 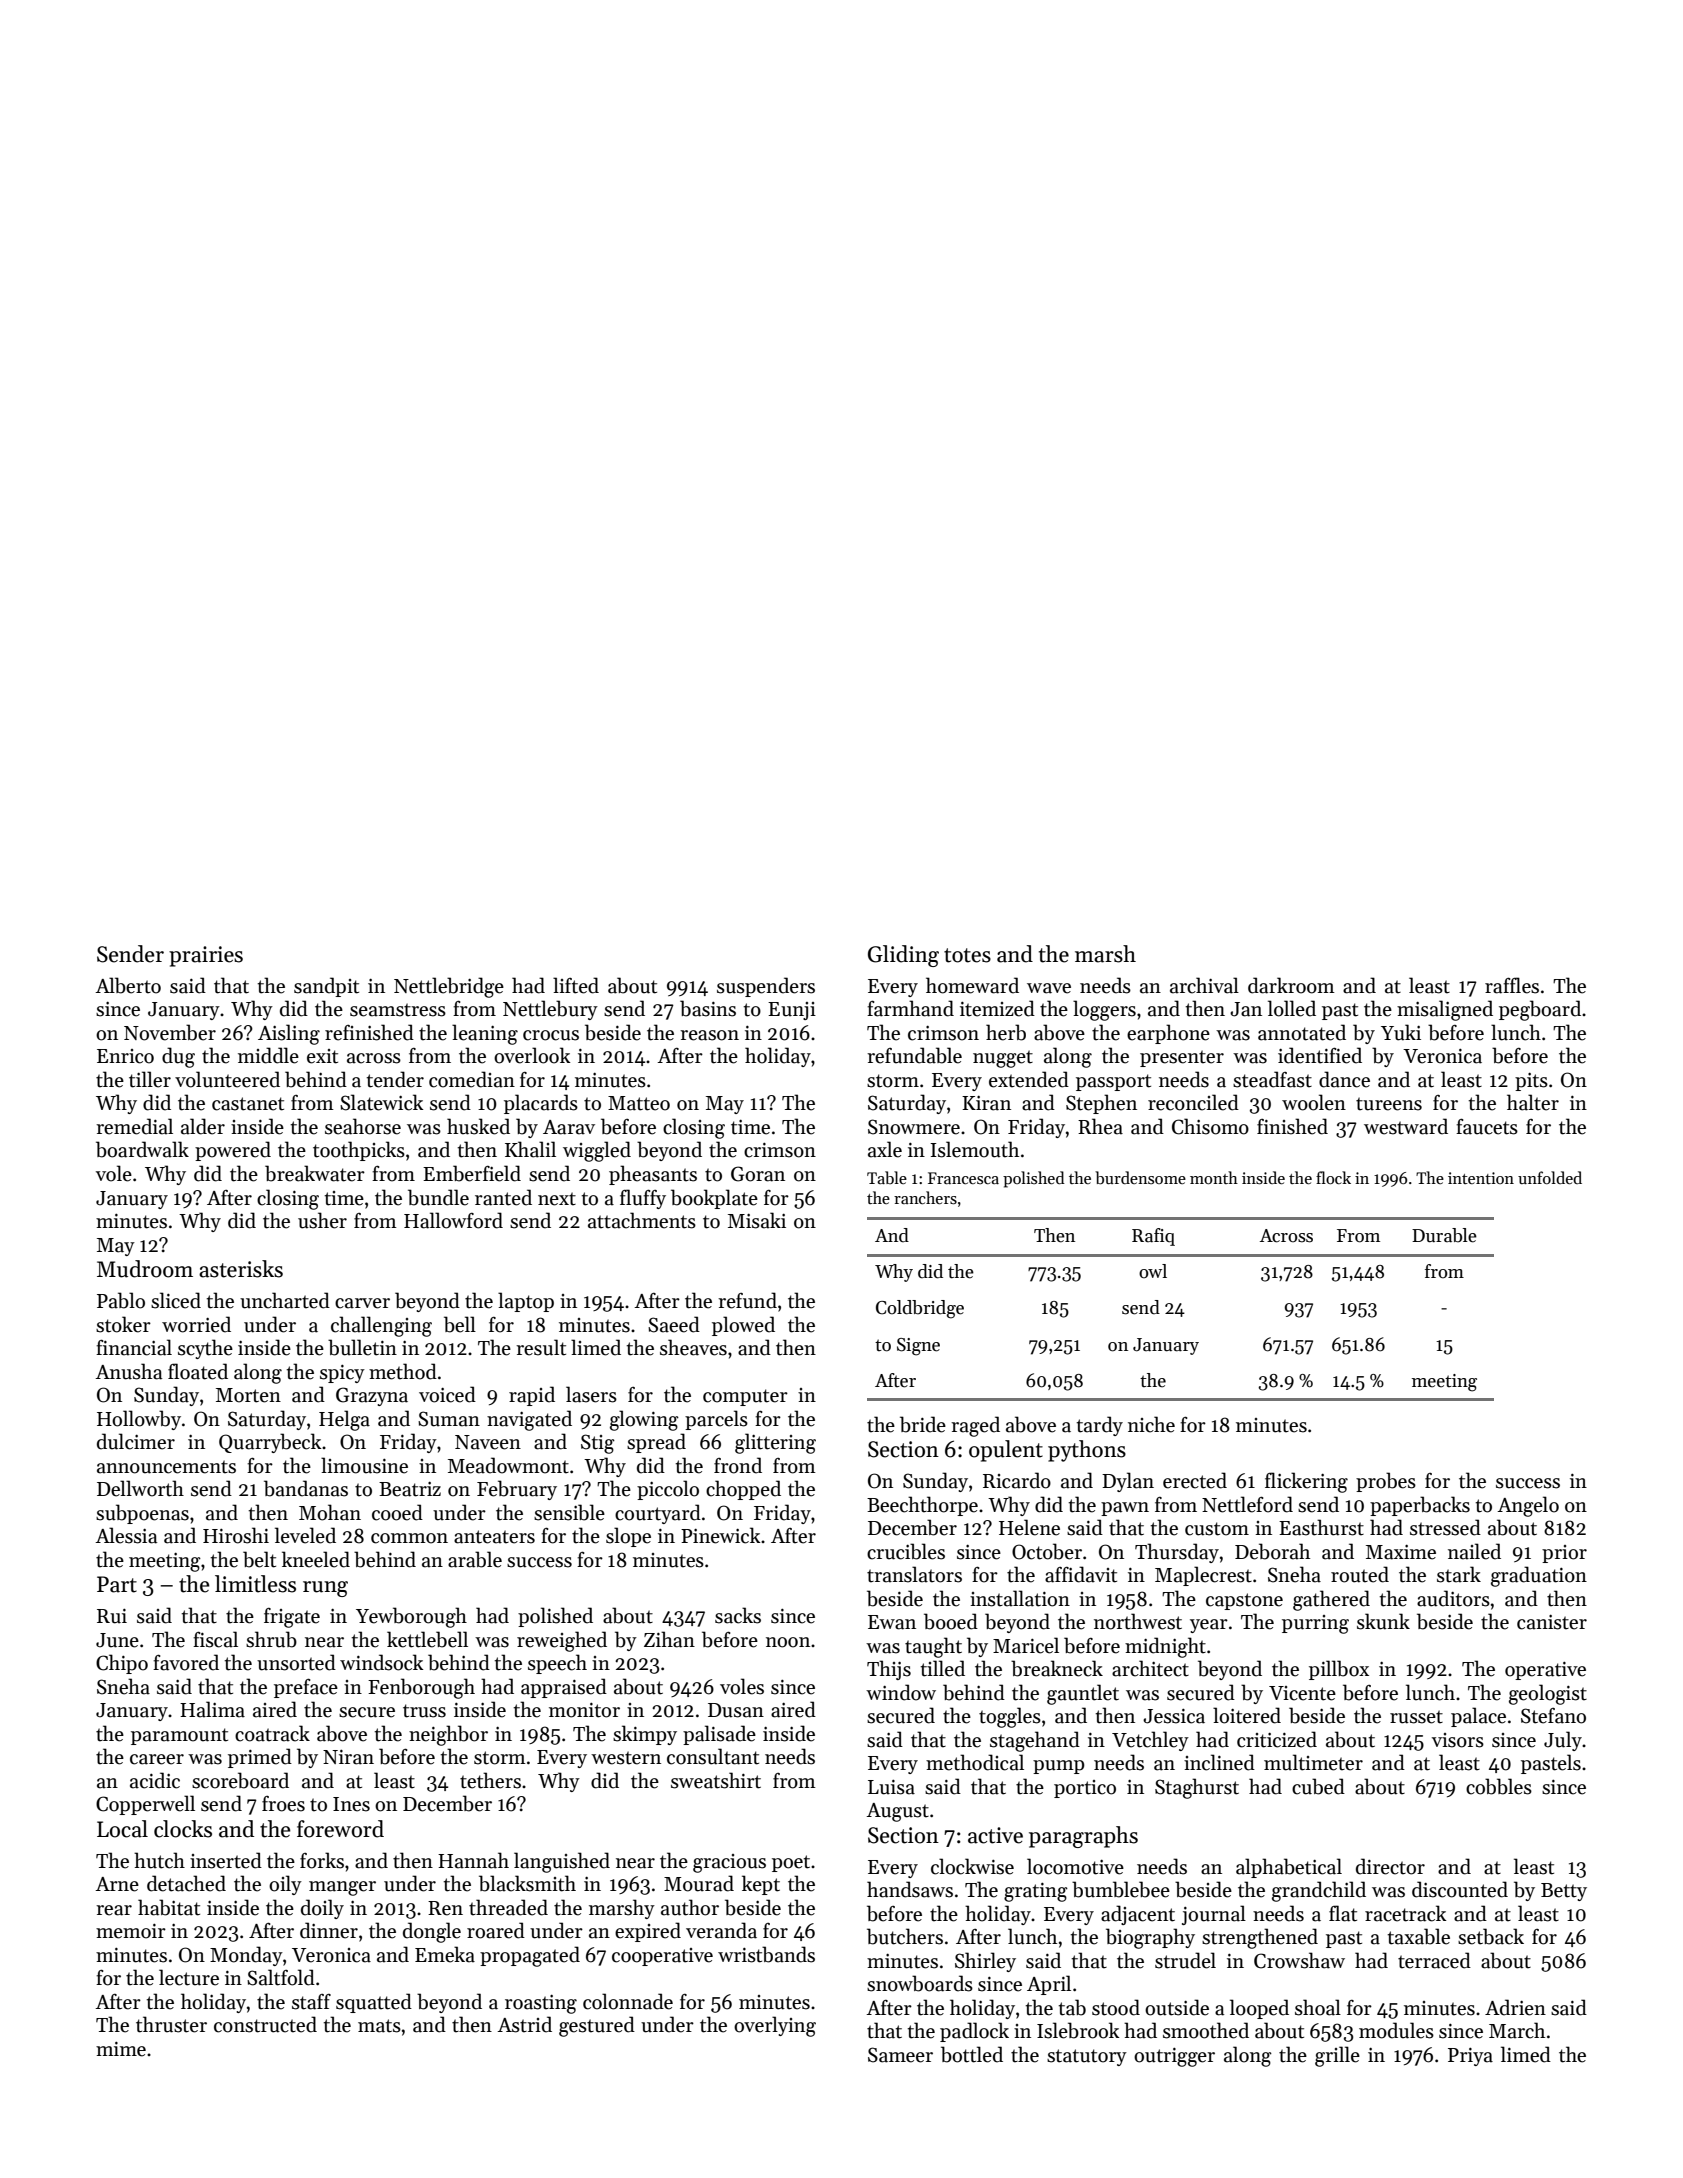 I want to click on raffles, so click(x=1512, y=985).
